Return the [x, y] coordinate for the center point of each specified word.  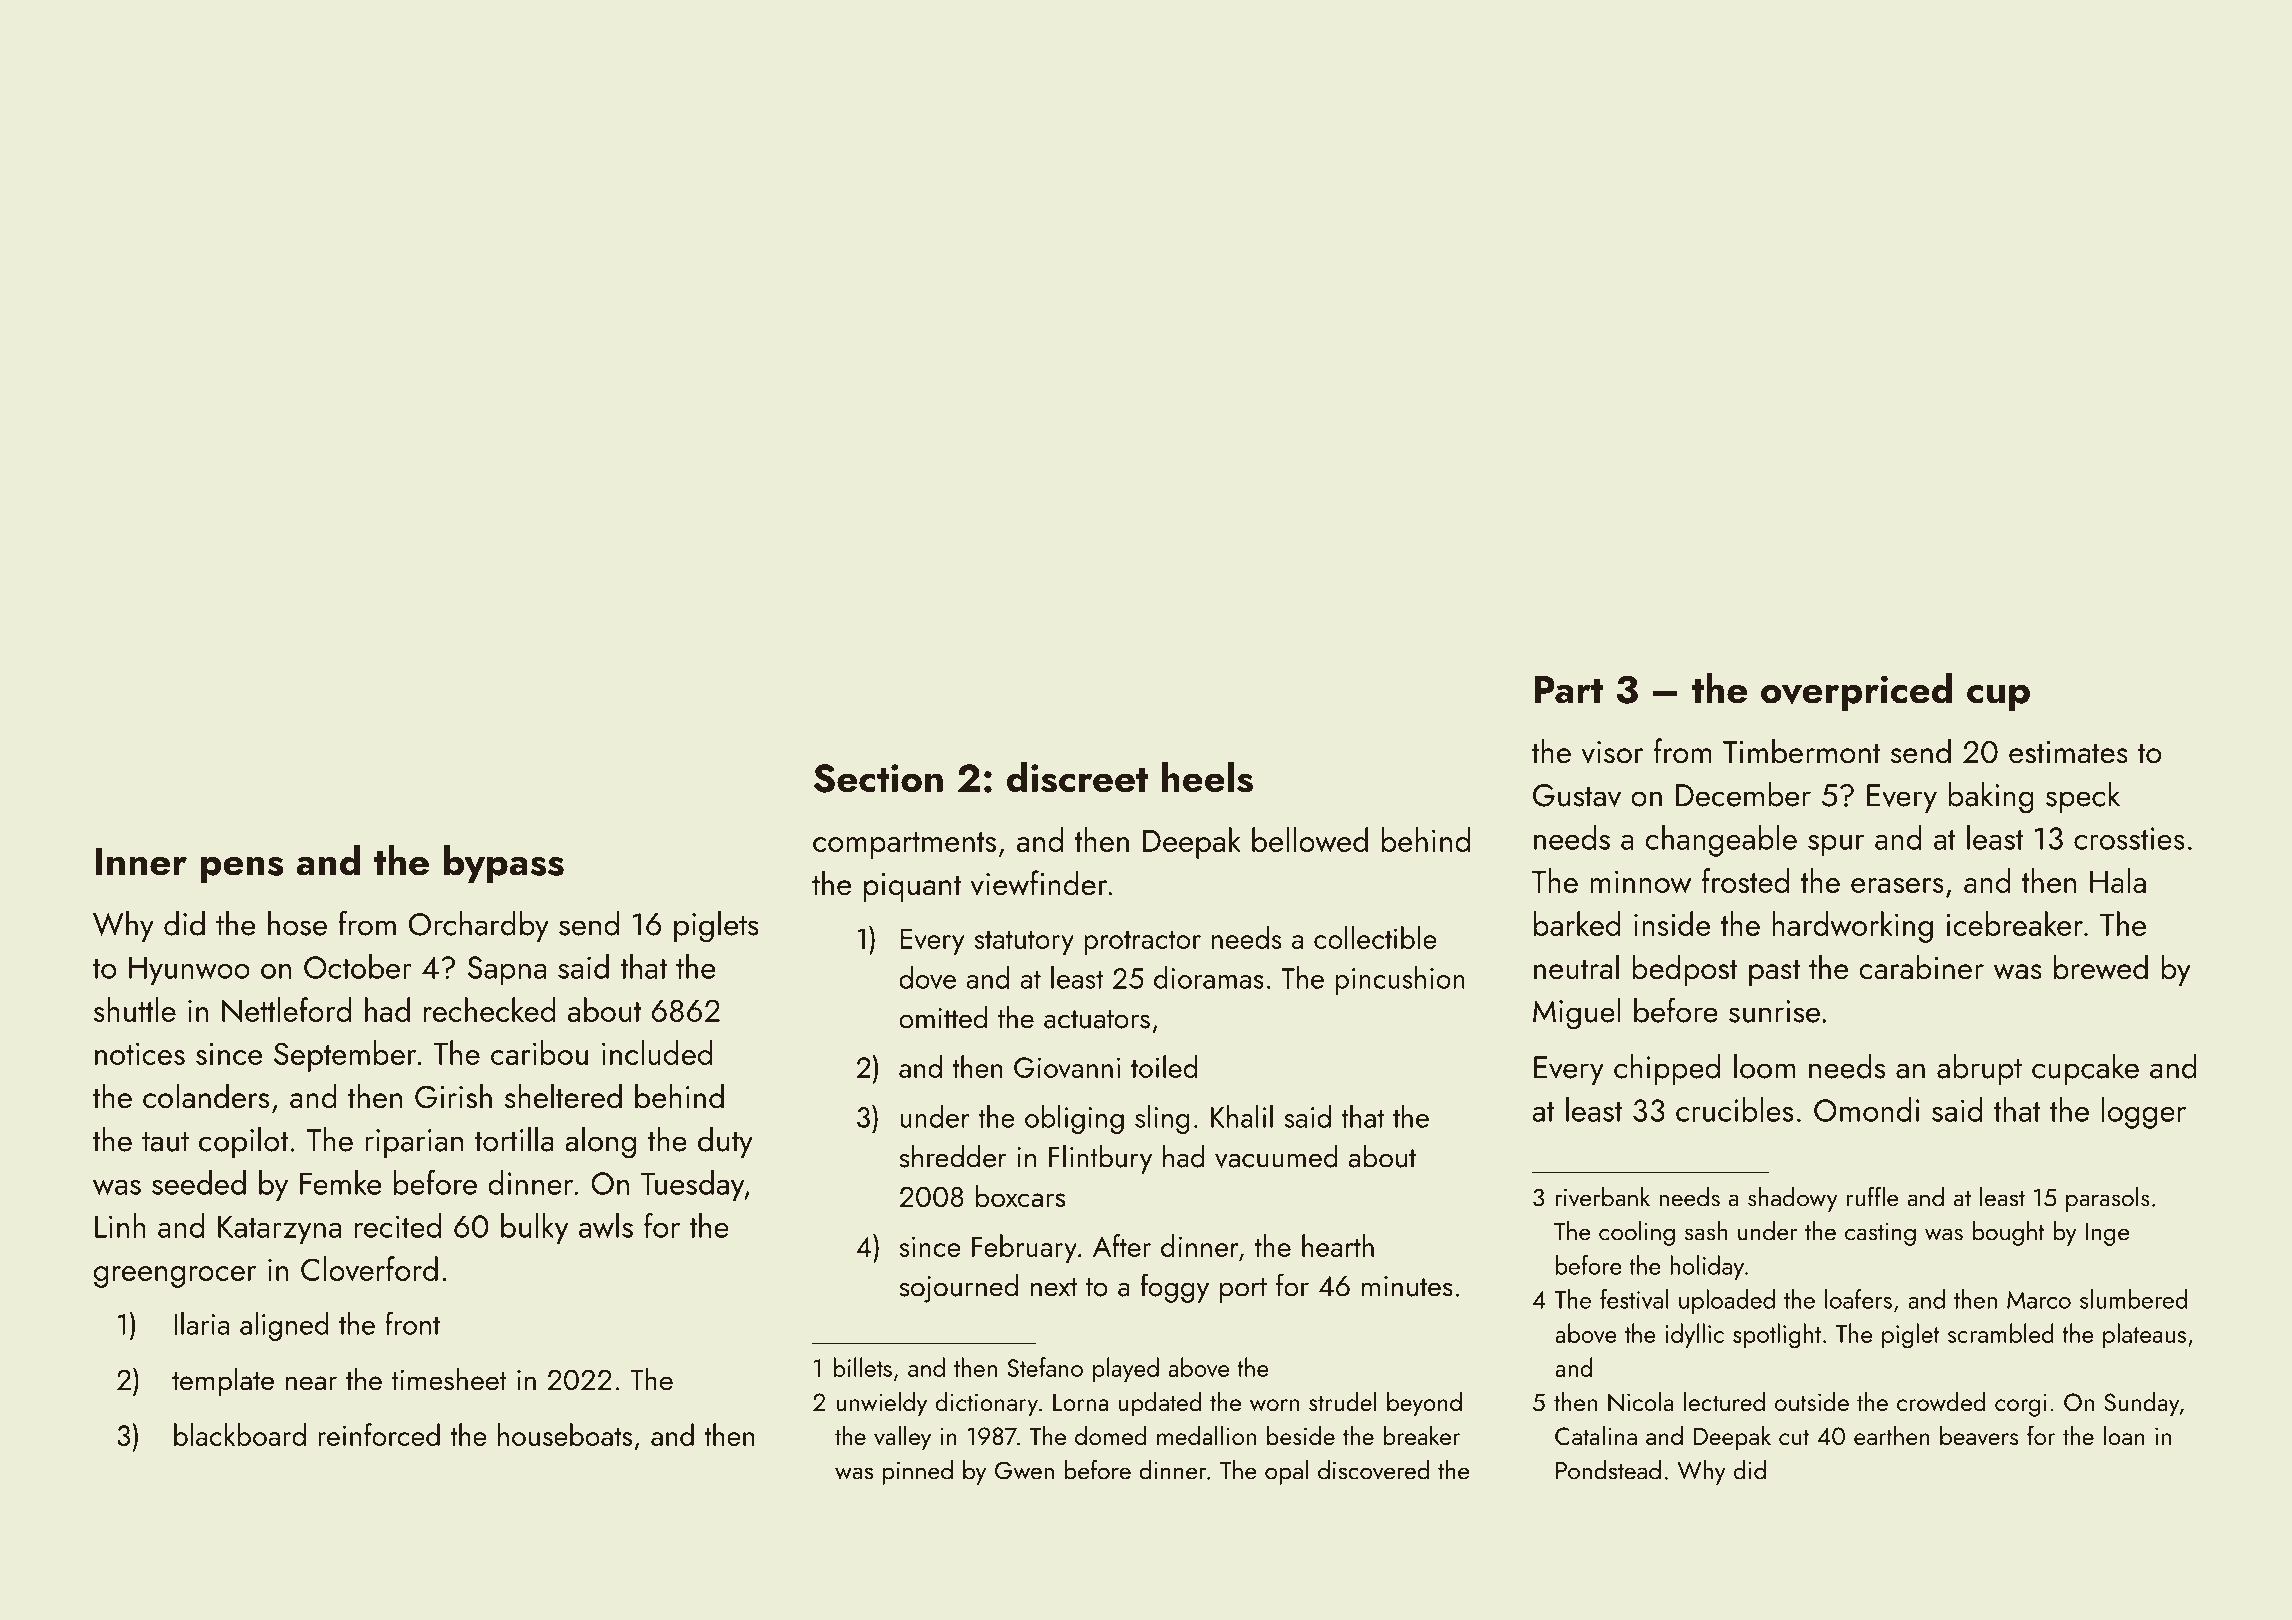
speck [2083, 797]
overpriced [1857, 692]
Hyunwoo [189, 971]
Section [878, 778]
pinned [917, 1472]
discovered [1373, 1470]
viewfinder [1038, 883]
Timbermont [1801, 751]
